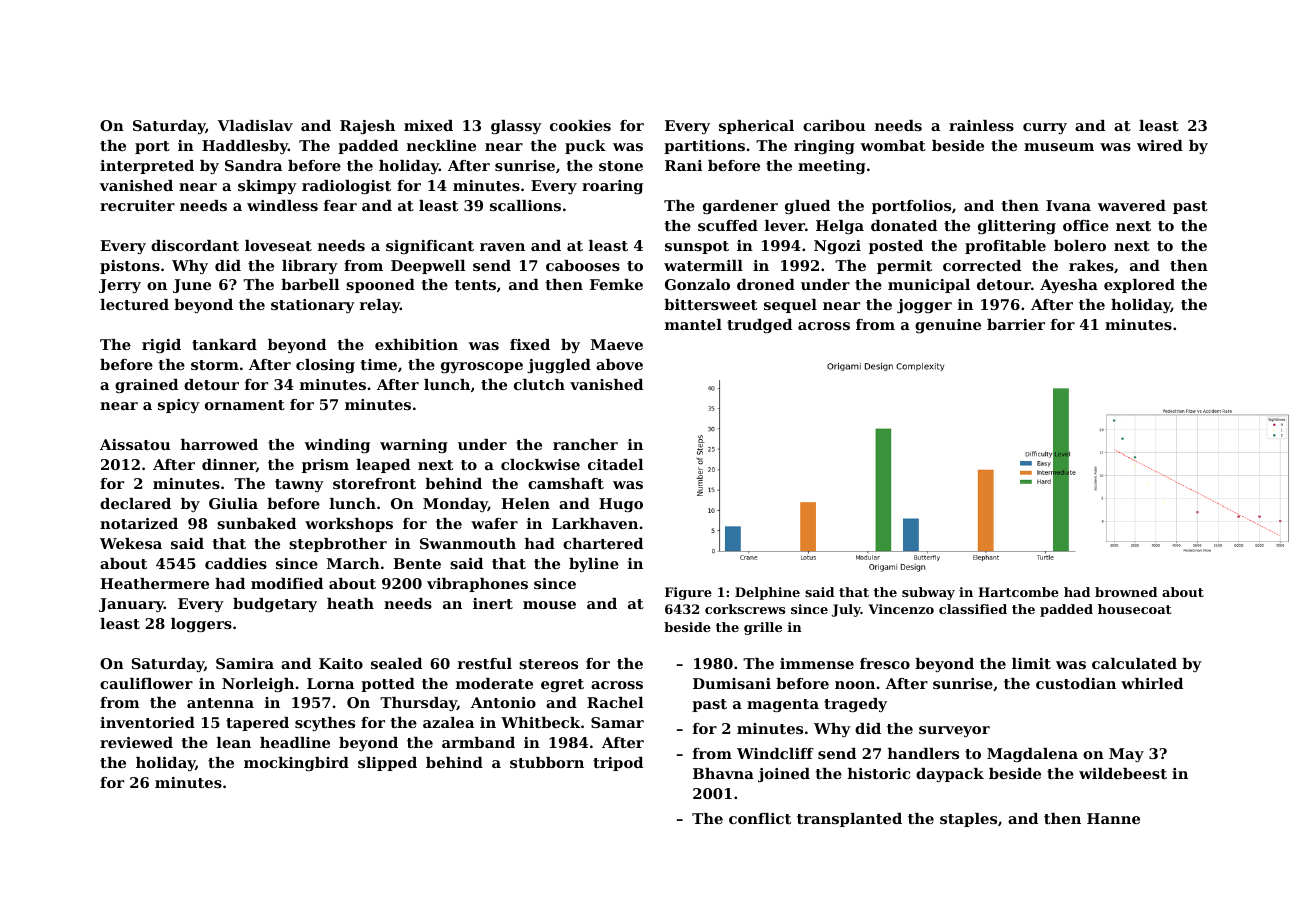  What do you see at coordinates (1016, 324) in the screenshot?
I see `barrier` at bounding box center [1016, 324].
